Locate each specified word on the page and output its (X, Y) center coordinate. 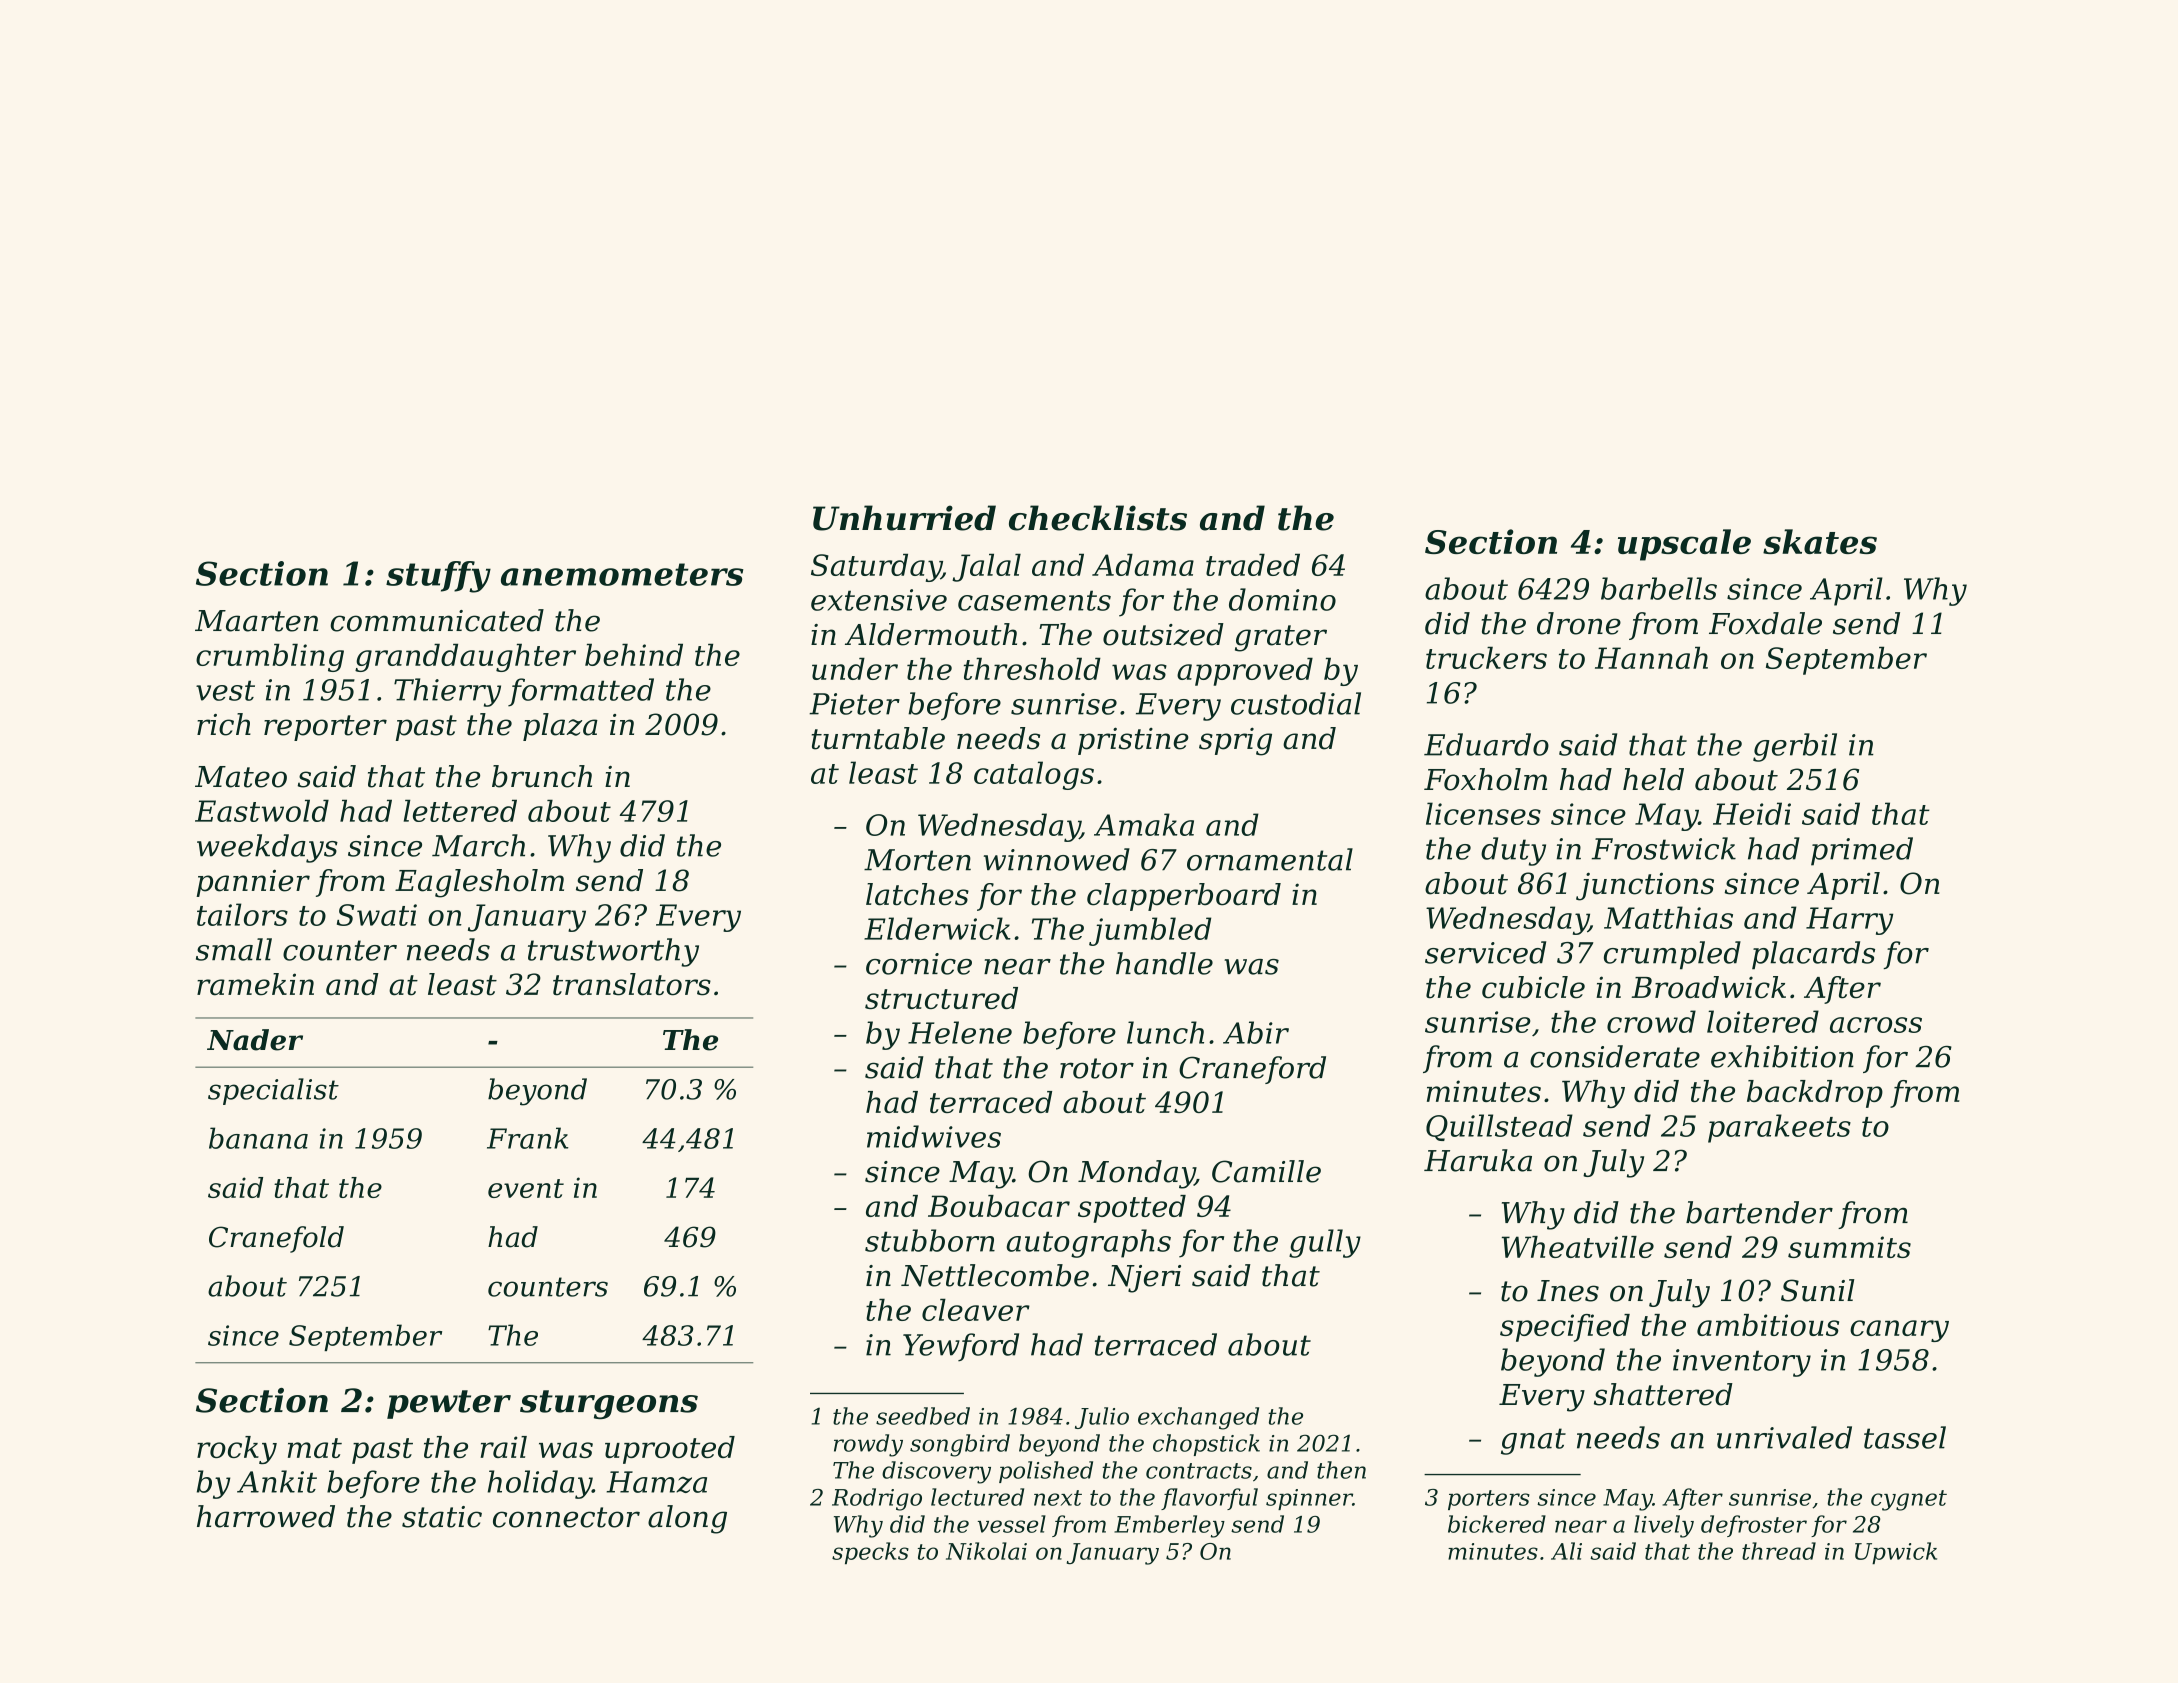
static (442, 1517)
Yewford (961, 1347)
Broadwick (1708, 987)
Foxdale (1765, 623)
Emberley (1169, 1526)
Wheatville (1578, 1247)
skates (1820, 541)
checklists (1098, 518)
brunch (542, 776)
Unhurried (904, 518)
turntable (878, 738)
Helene (960, 1032)
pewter (449, 1404)
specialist (273, 1091)
